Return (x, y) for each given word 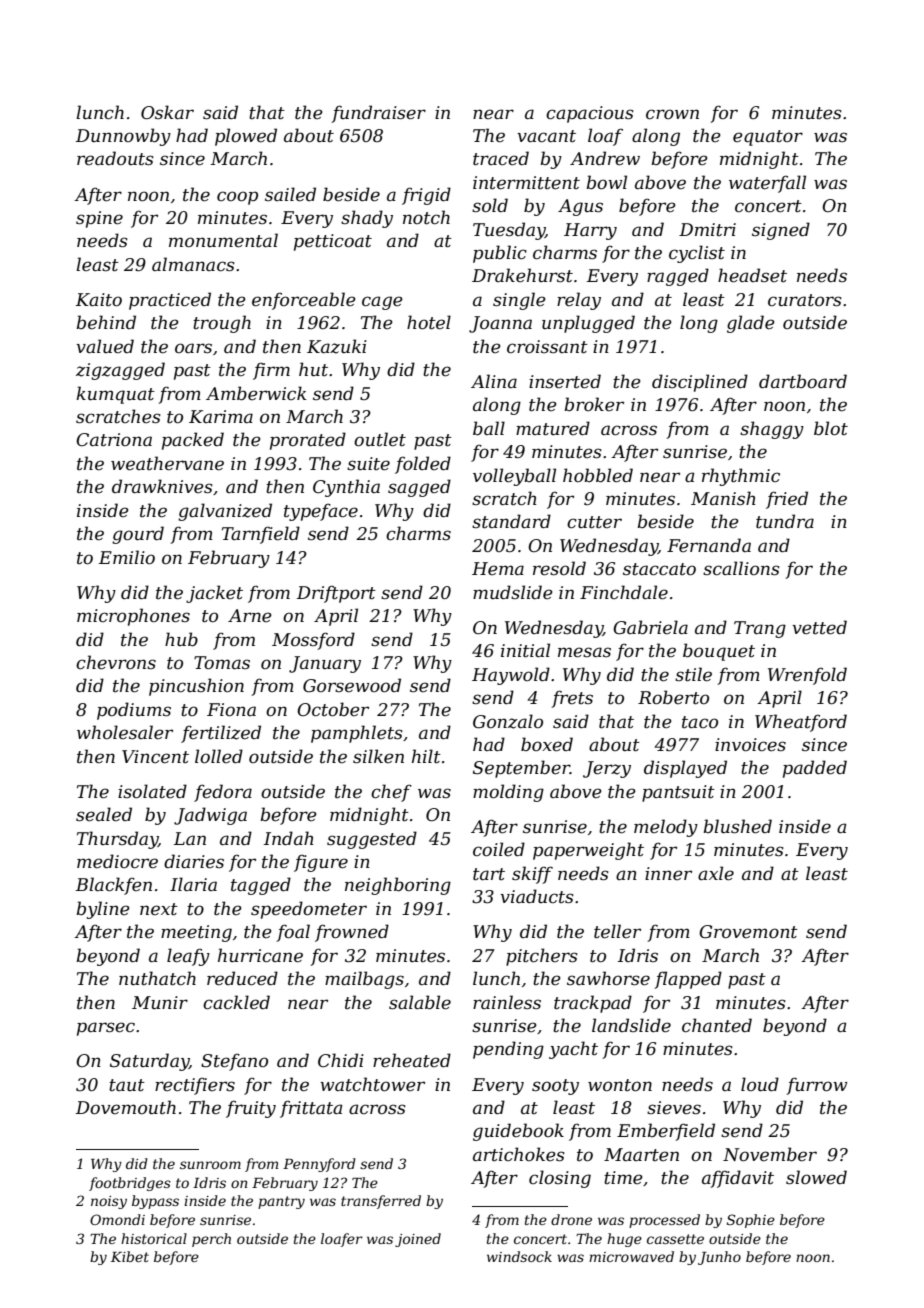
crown (672, 114)
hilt (426, 756)
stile (693, 674)
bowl (606, 182)
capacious (590, 114)
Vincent (155, 757)
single (519, 301)
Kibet (130, 1256)
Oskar (167, 112)
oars (193, 348)
